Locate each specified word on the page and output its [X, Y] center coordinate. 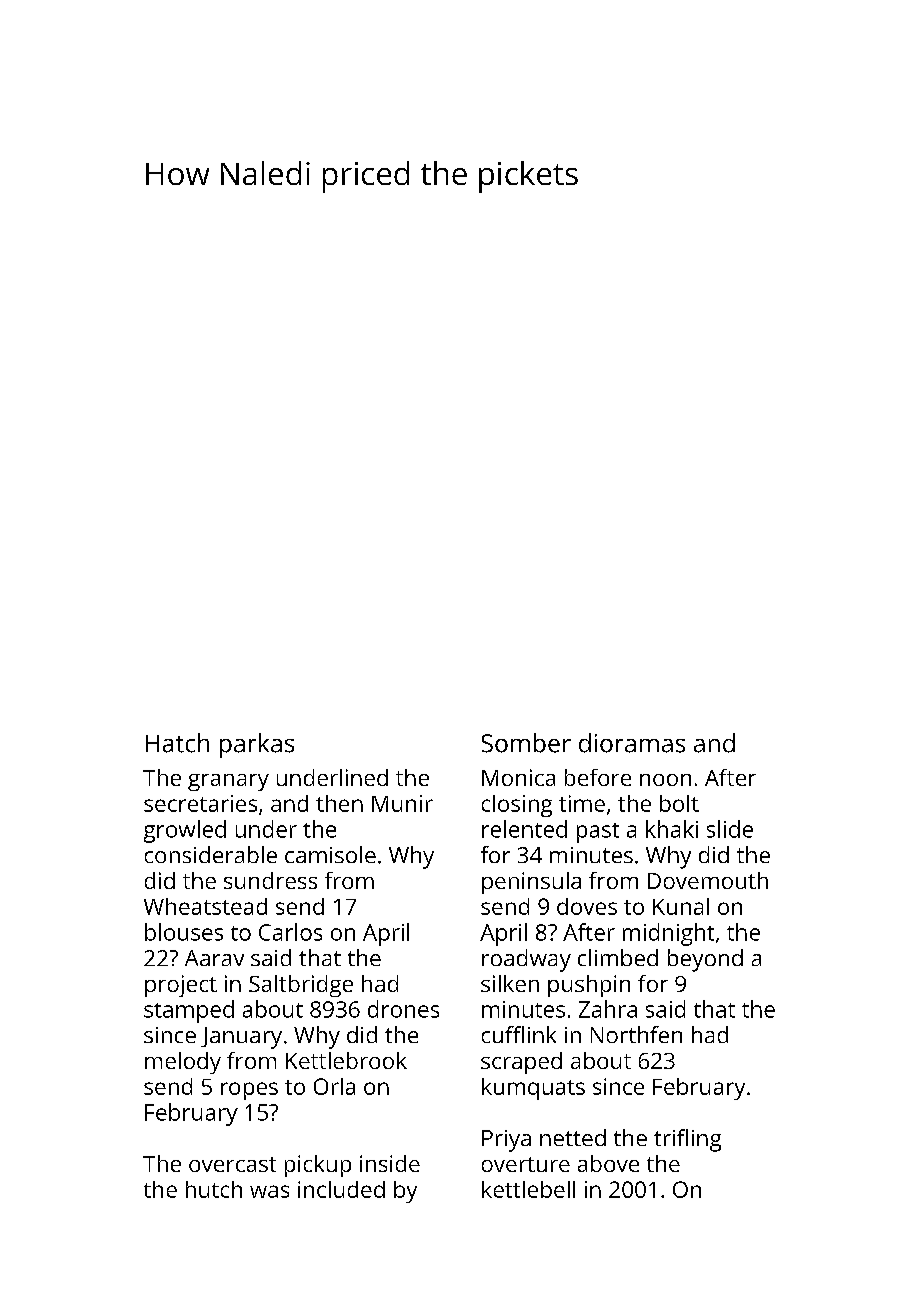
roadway [526, 960]
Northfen [636, 1034]
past [598, 833]
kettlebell [528, 1189]
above [608, 1163]
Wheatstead [205, 906]
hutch [214, 1189]
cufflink [519, 1034]
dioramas [632, 743]
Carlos [290, 932]
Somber [526, 743]
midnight [668, 934]
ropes [249, 1091]
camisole [330, 854]
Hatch [177, 743]
